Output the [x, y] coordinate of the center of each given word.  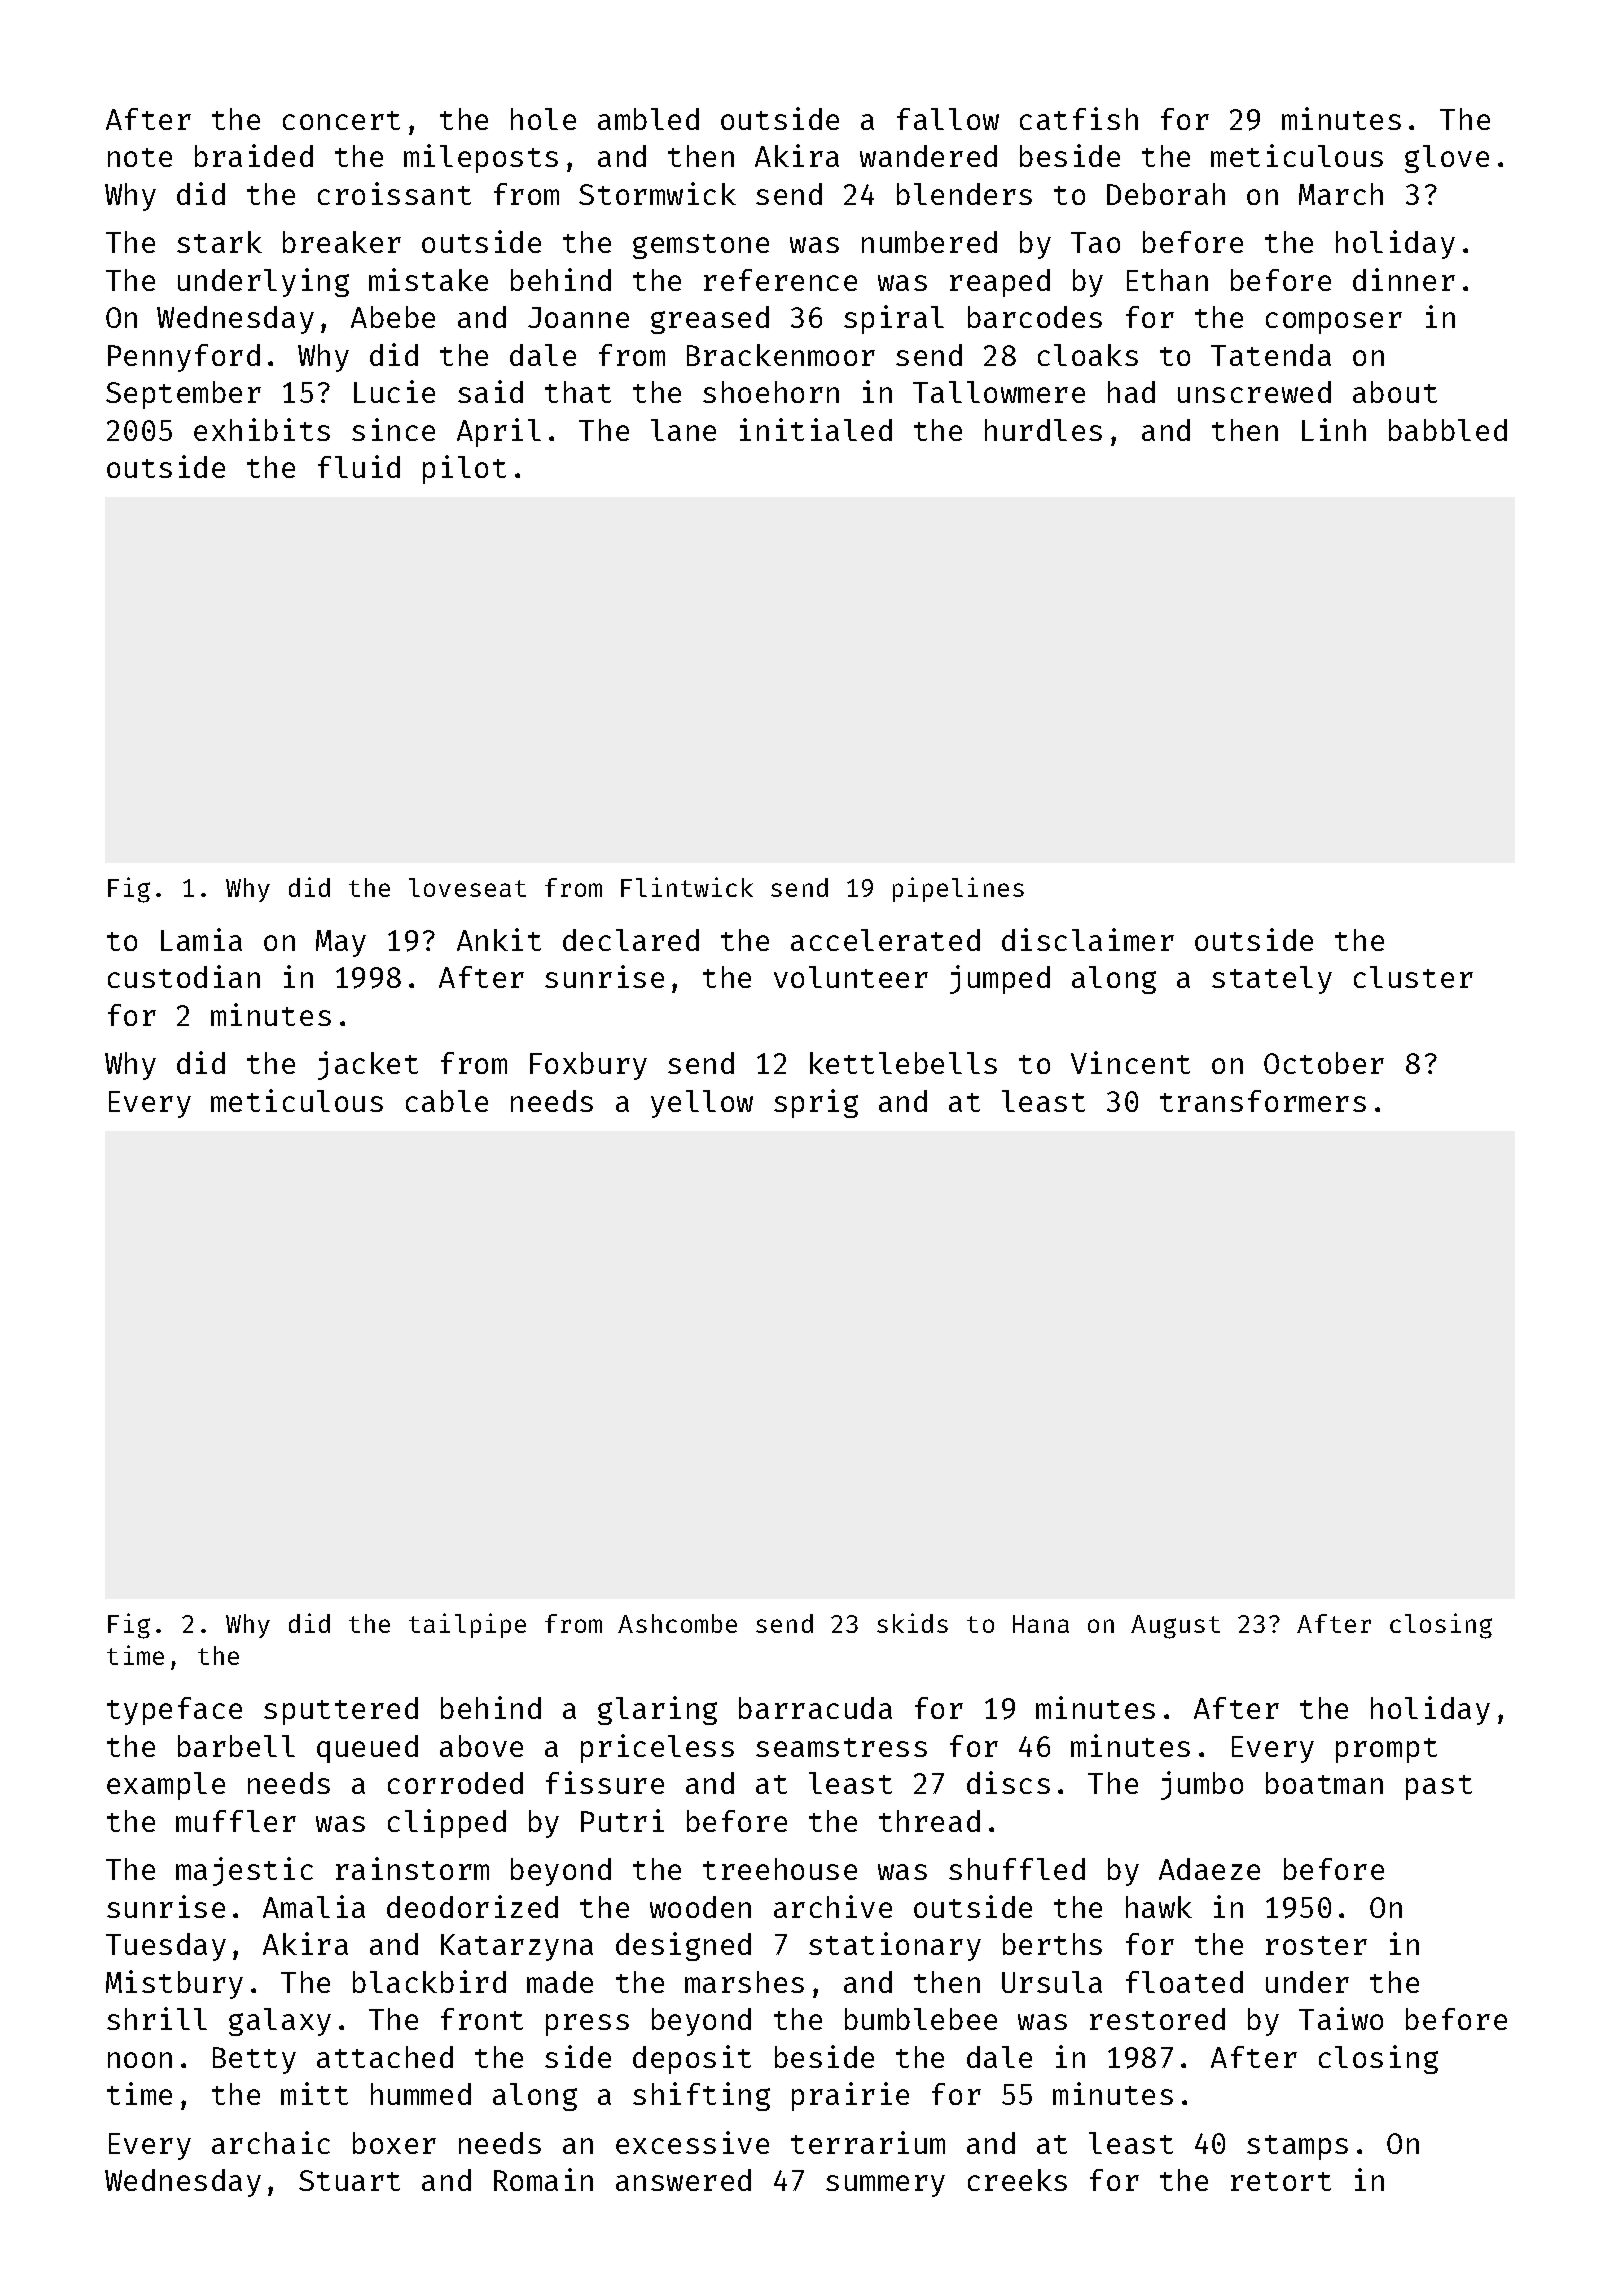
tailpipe [467, 1625]
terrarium [868, 2142]
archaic [271, 2142]
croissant [394, 193]
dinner [1404, 279]
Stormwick [657, 193]
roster [1316, 1945]
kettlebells [903, 1063]
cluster [1413, 977]
